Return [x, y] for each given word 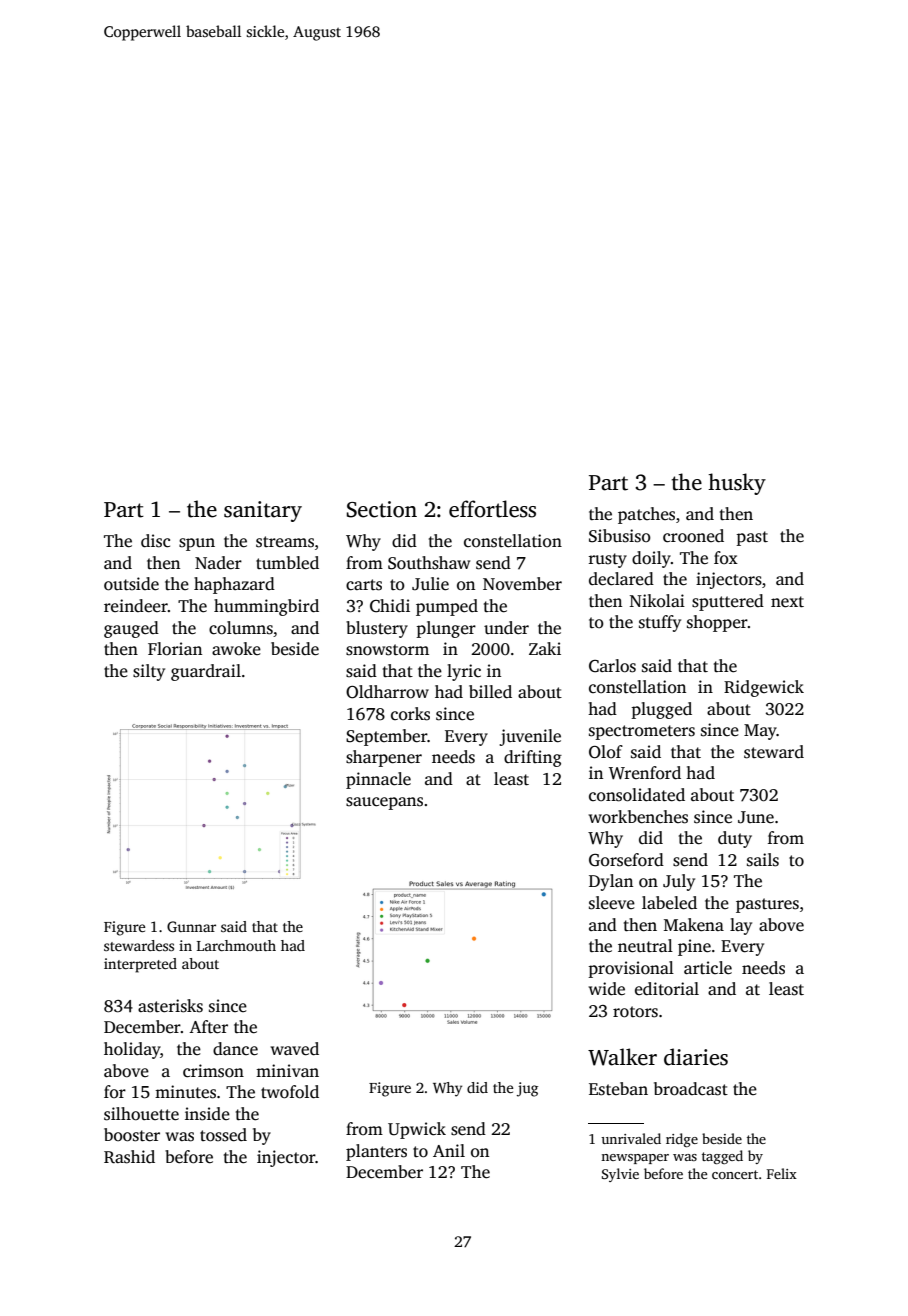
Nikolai [657, 600]
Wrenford [645, 773]
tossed [223, 1135]
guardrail [206, 672]
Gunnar [191, 926]
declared [621, 579]
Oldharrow [387, 692]
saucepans [384, 803]
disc [155, 541]
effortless [492, 509]
